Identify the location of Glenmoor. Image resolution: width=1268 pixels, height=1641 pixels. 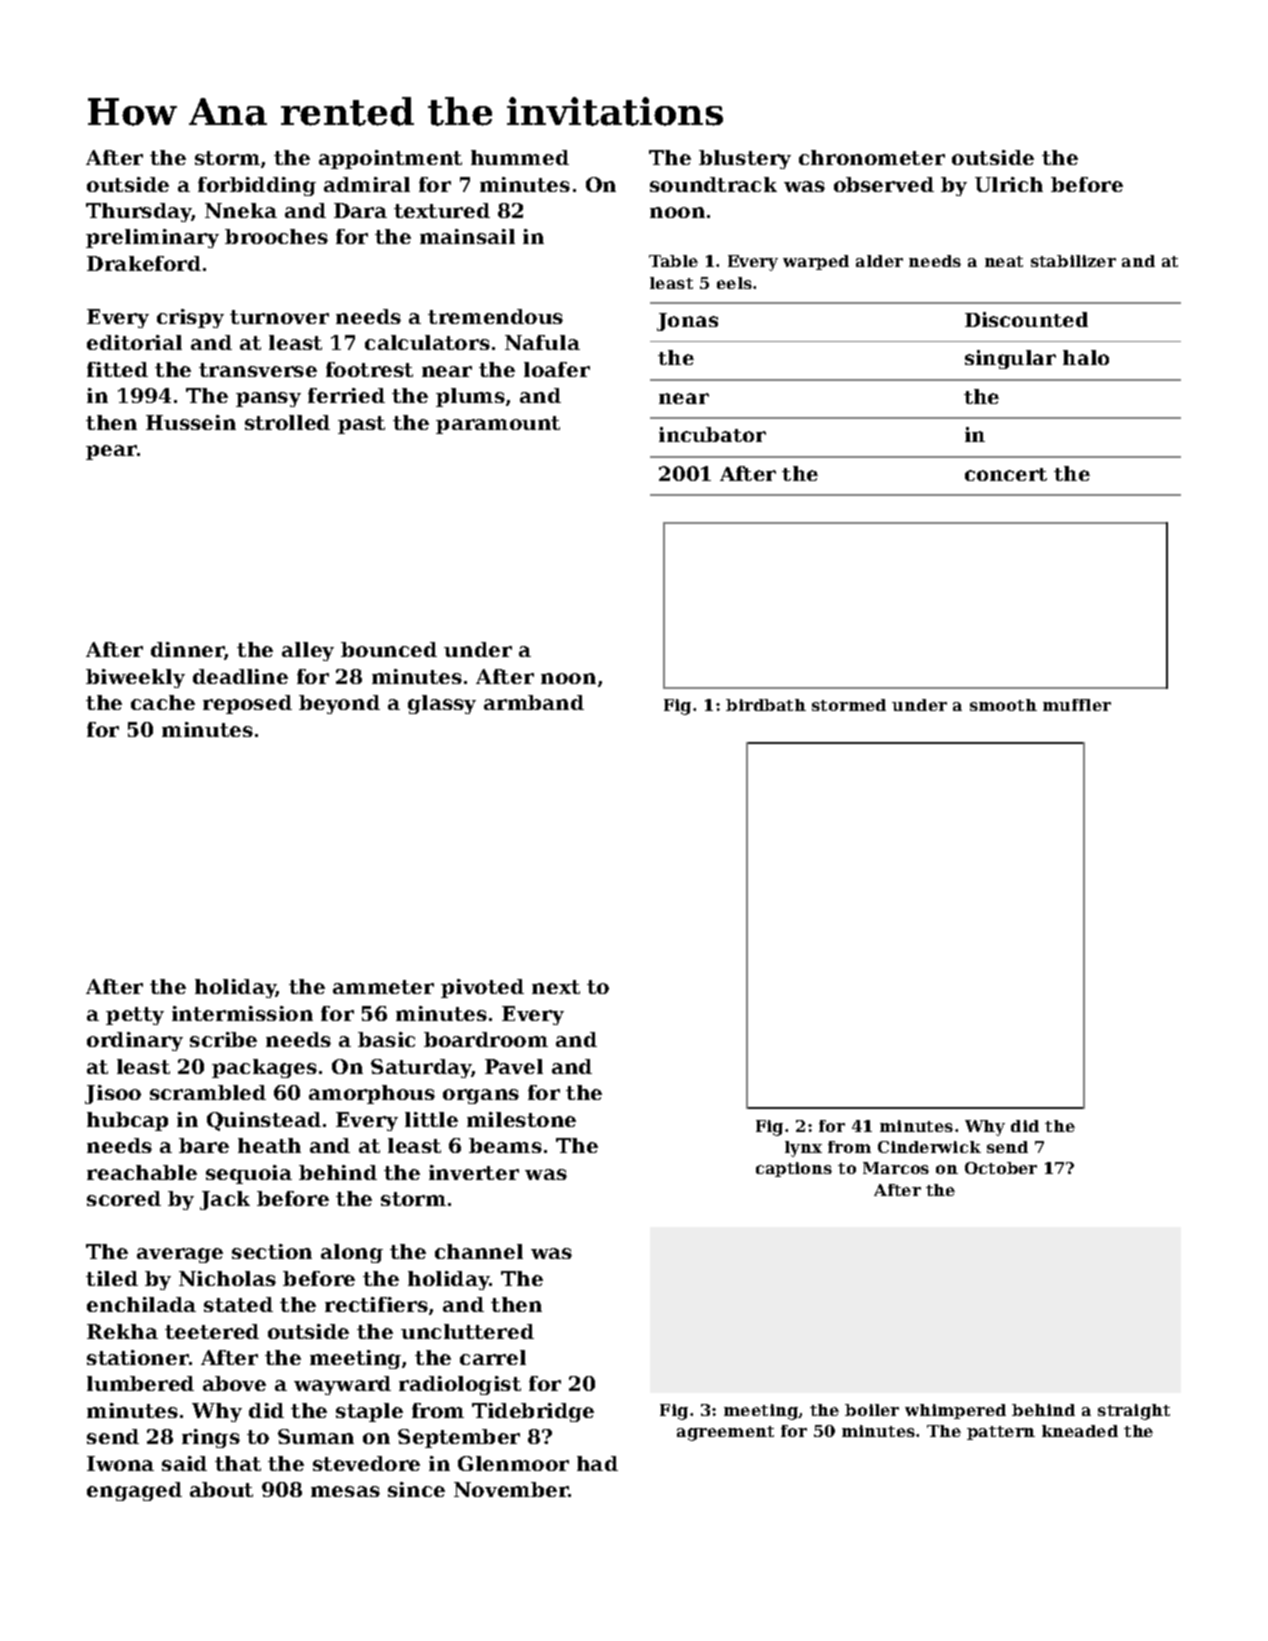
(513, 1463).
